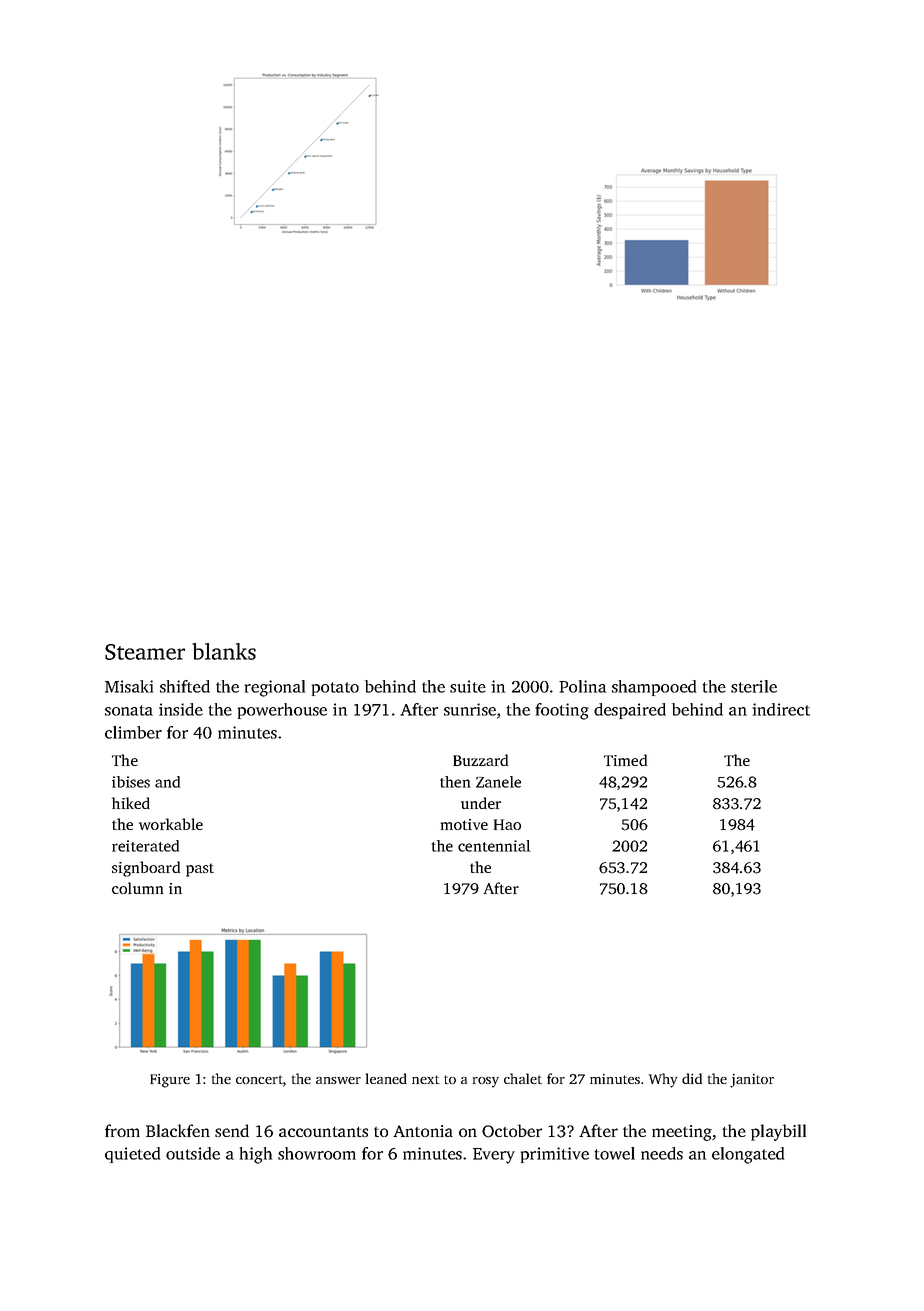  What do you see at coordinates (692, 1078) in the screenshot?
I see `did` at bounding box center [692, 1078].
